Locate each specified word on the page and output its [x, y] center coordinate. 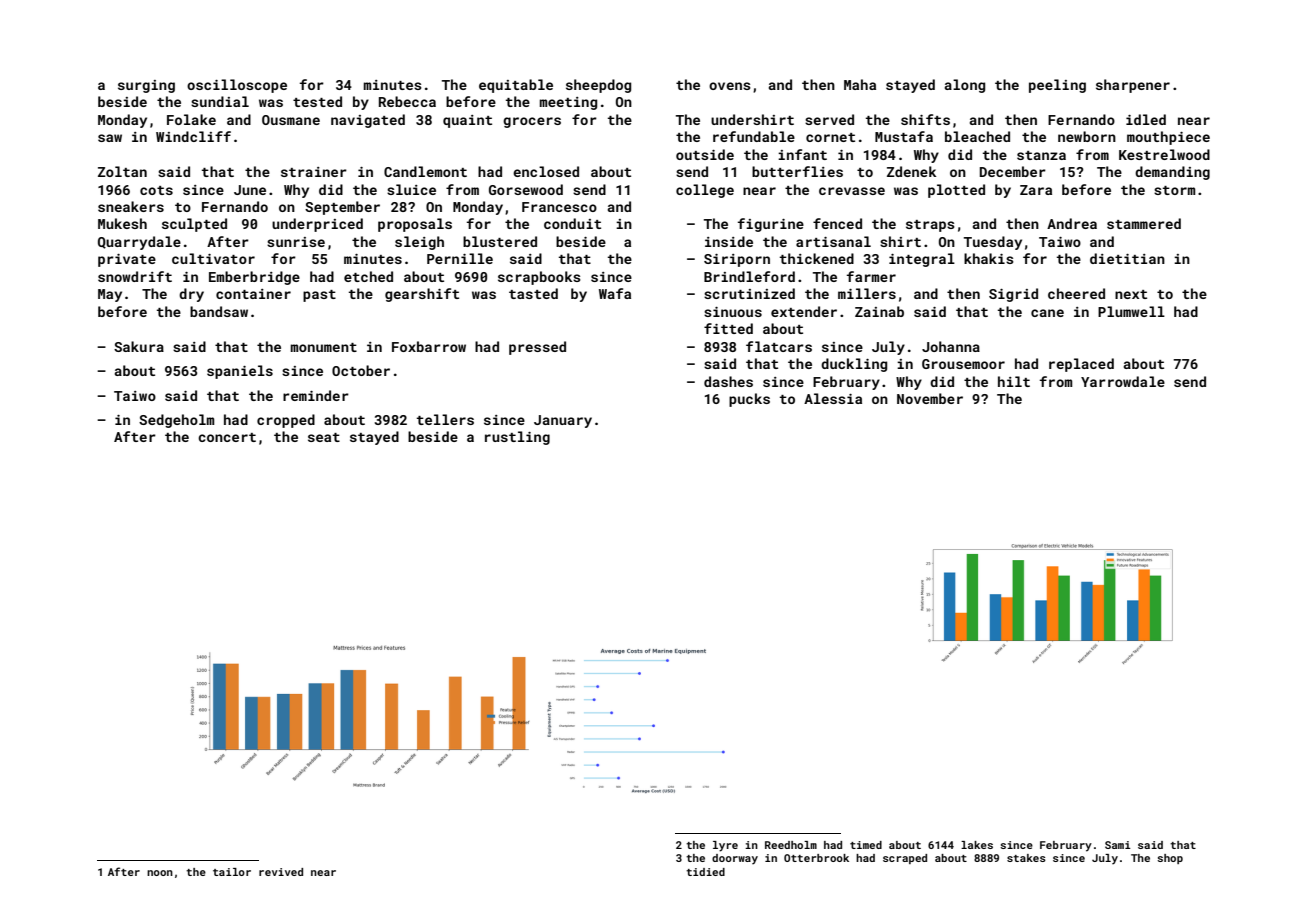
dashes [728, 381]
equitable [516, 86]
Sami [1118, 845]
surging [146, 86]
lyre [725, 846]
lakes [977, 845]
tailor [232, 872]
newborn [1087, 136]
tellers [445, 419]
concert [227, 437]
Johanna [951, 346]
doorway [735, 859]
